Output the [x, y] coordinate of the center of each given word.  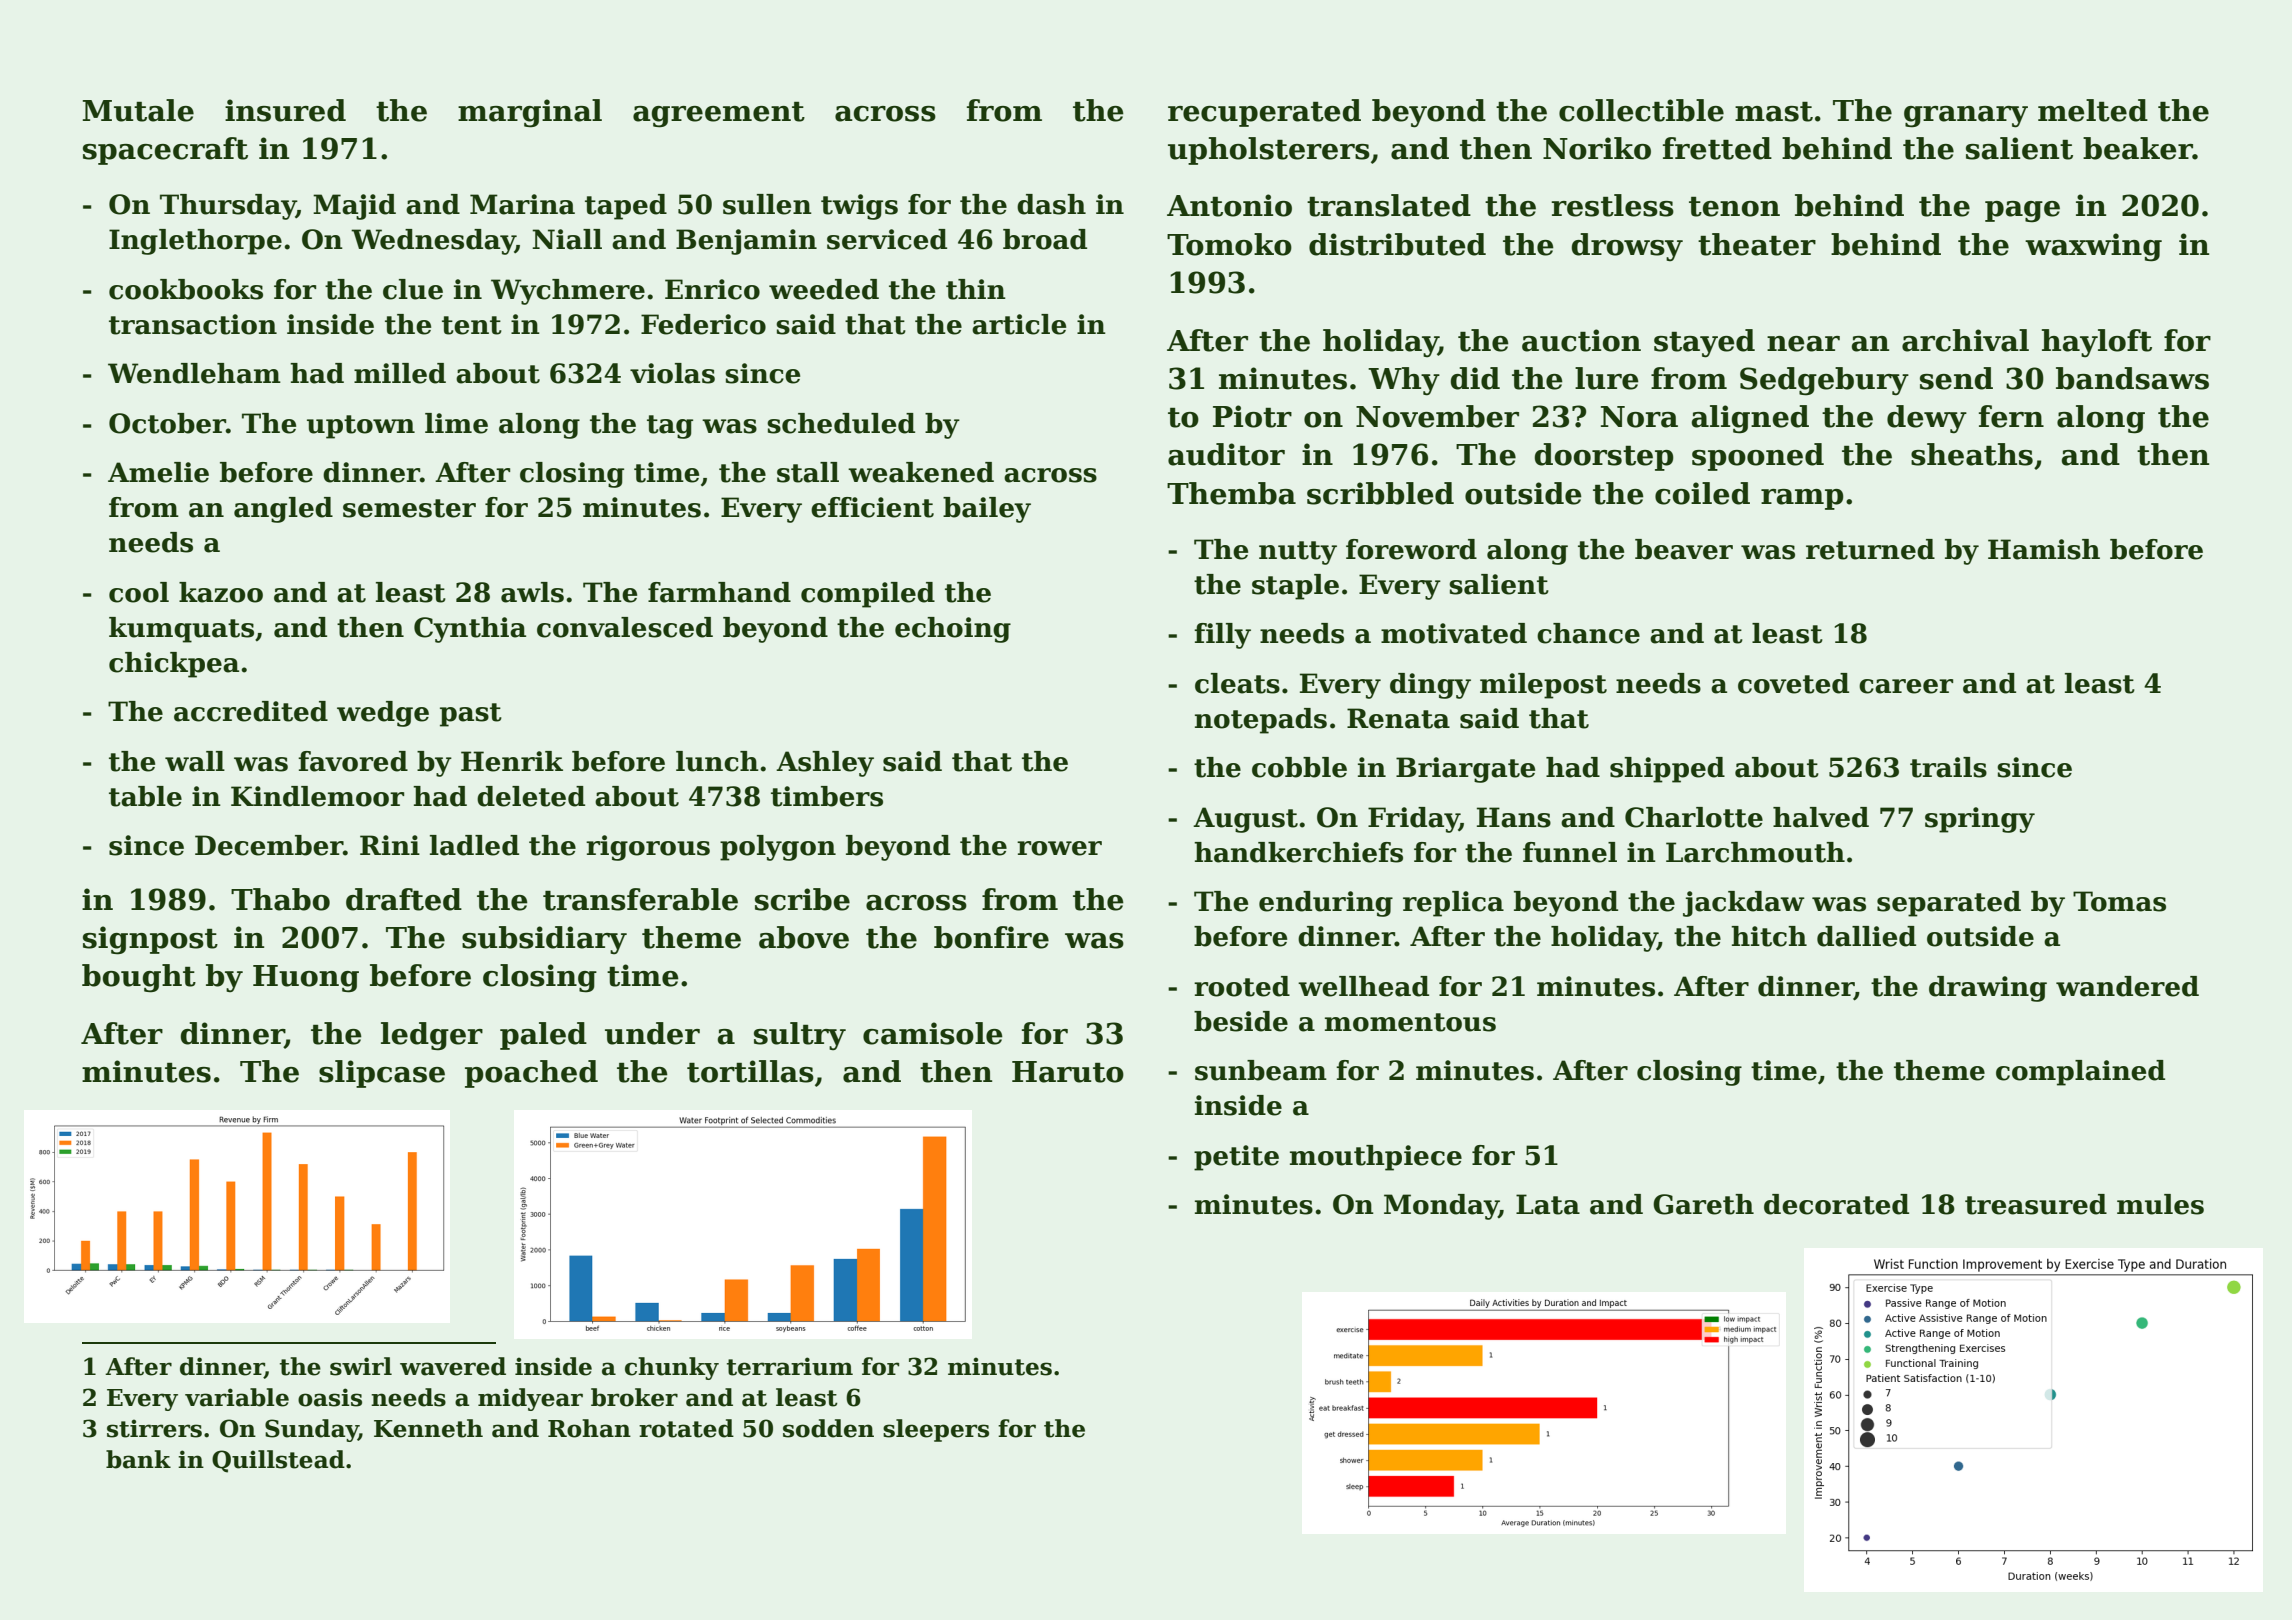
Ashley [825, 764]
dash [1051, 204]
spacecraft [165, 151]
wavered [453, 1366]
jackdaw [1744, 904]
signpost [150, 940]
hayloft [2097, 343]
